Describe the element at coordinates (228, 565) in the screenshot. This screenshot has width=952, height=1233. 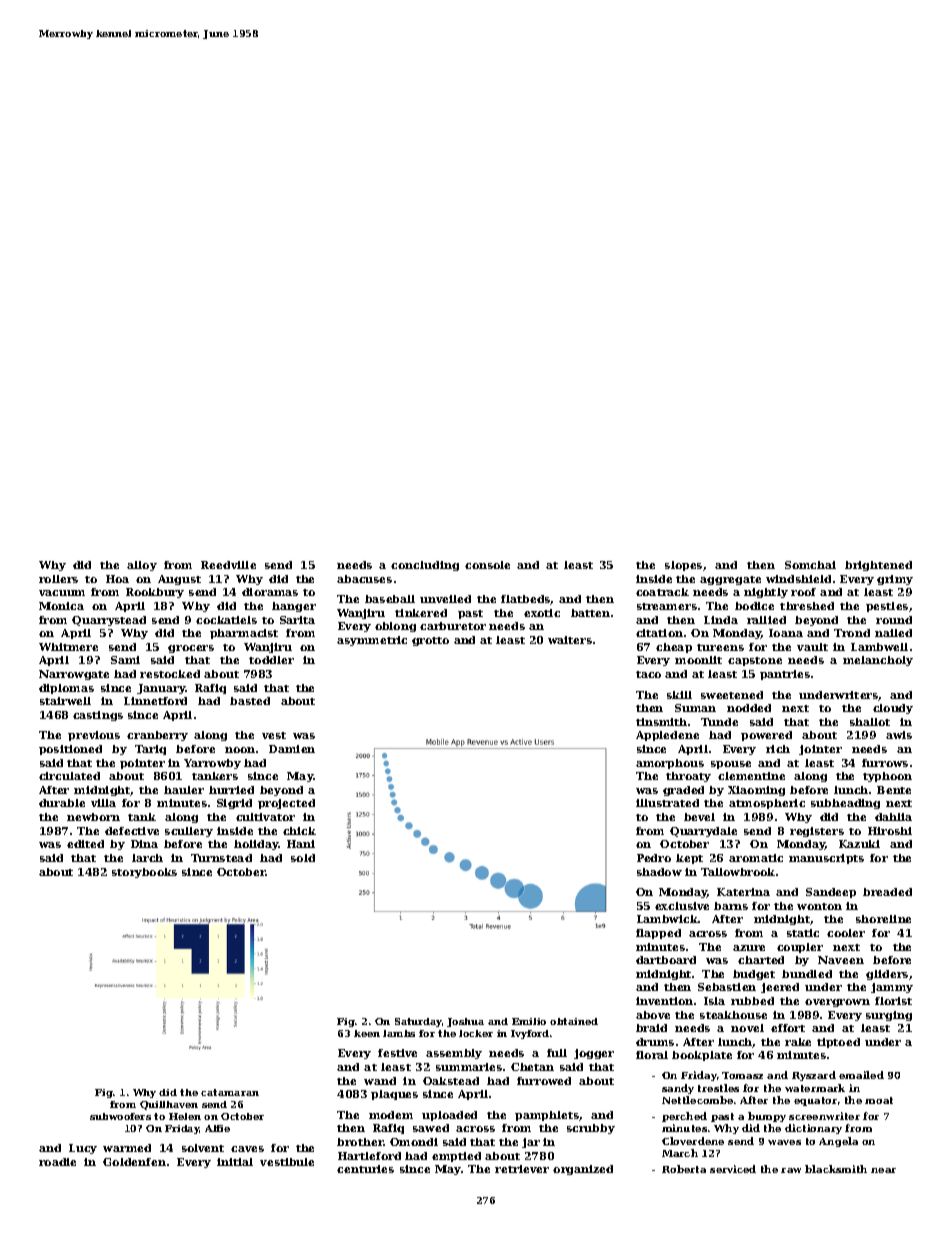
I see `Reedville` at that location.
